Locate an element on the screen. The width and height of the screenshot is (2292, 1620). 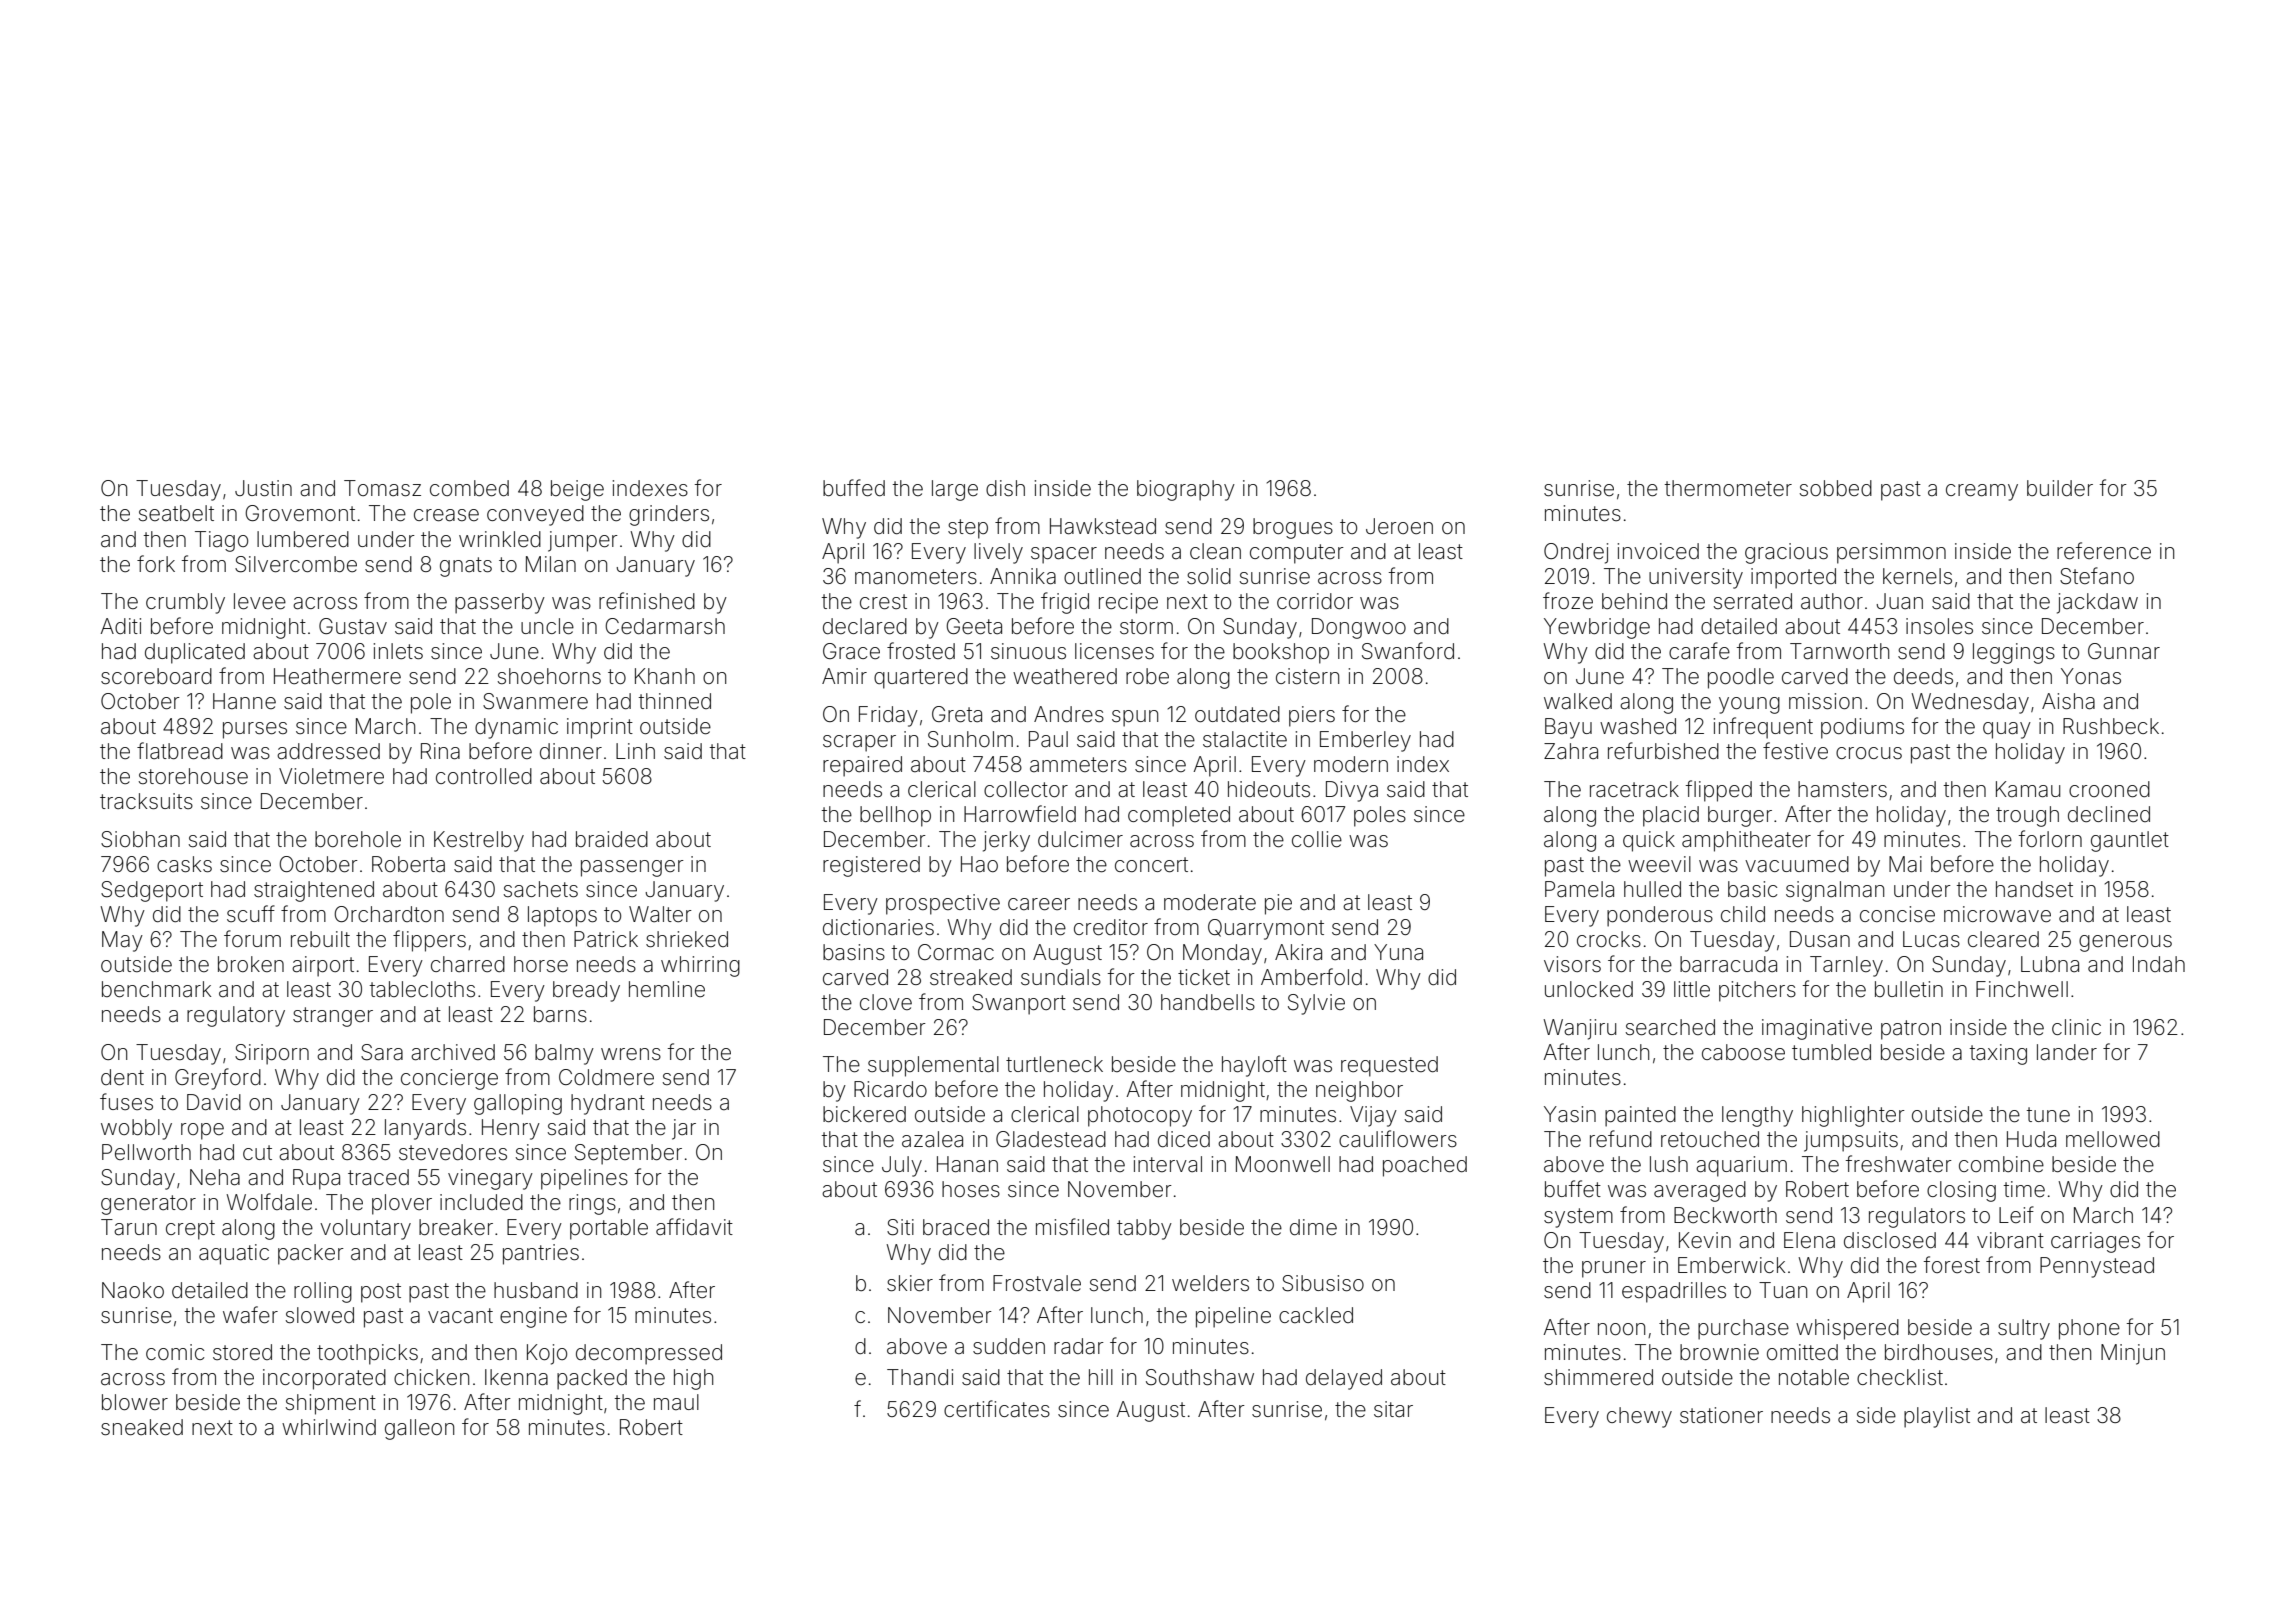
noon is located at coordinates (1621, 1329).
